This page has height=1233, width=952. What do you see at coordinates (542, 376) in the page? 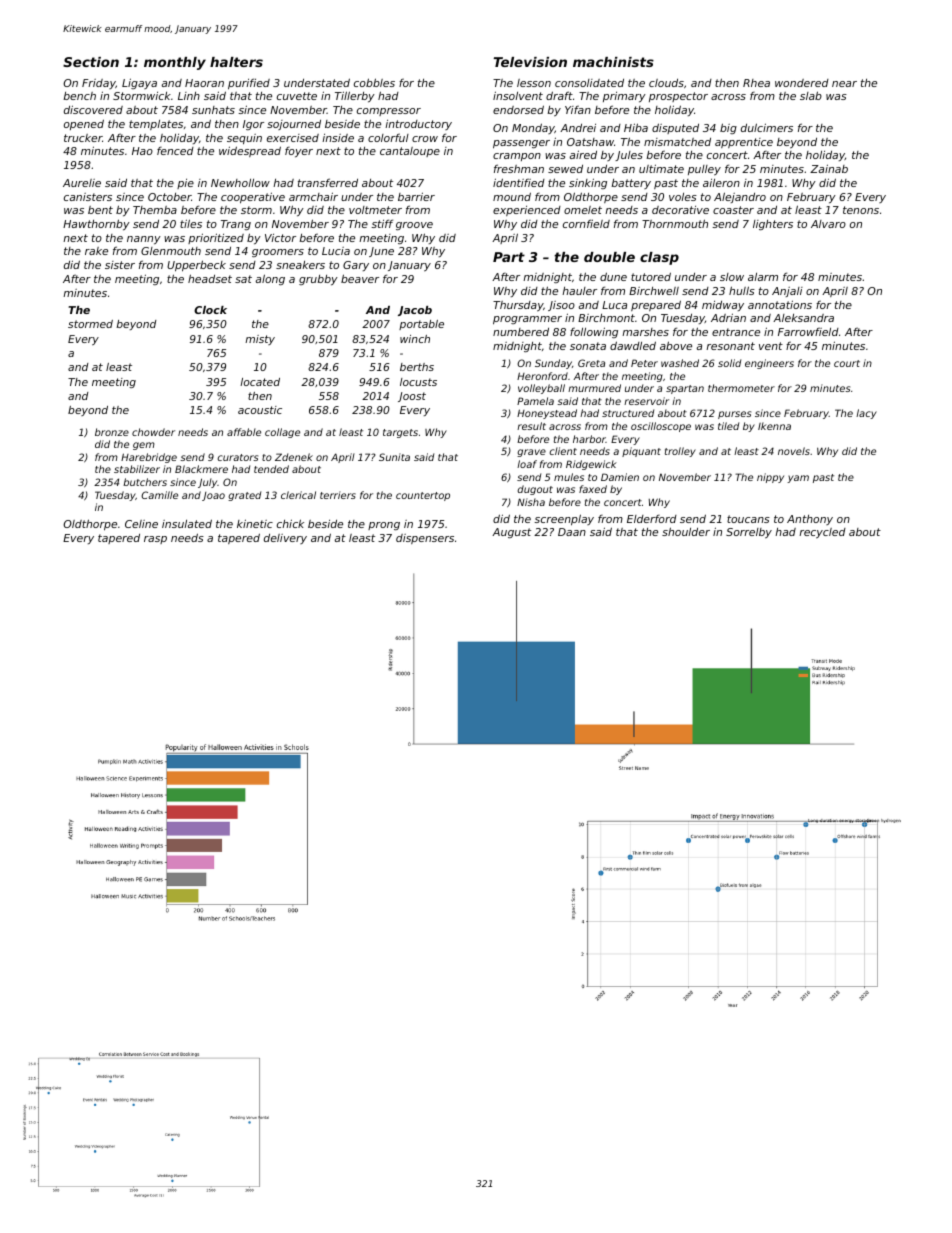
I see `Heronford` at bounding box center [542, 376].
